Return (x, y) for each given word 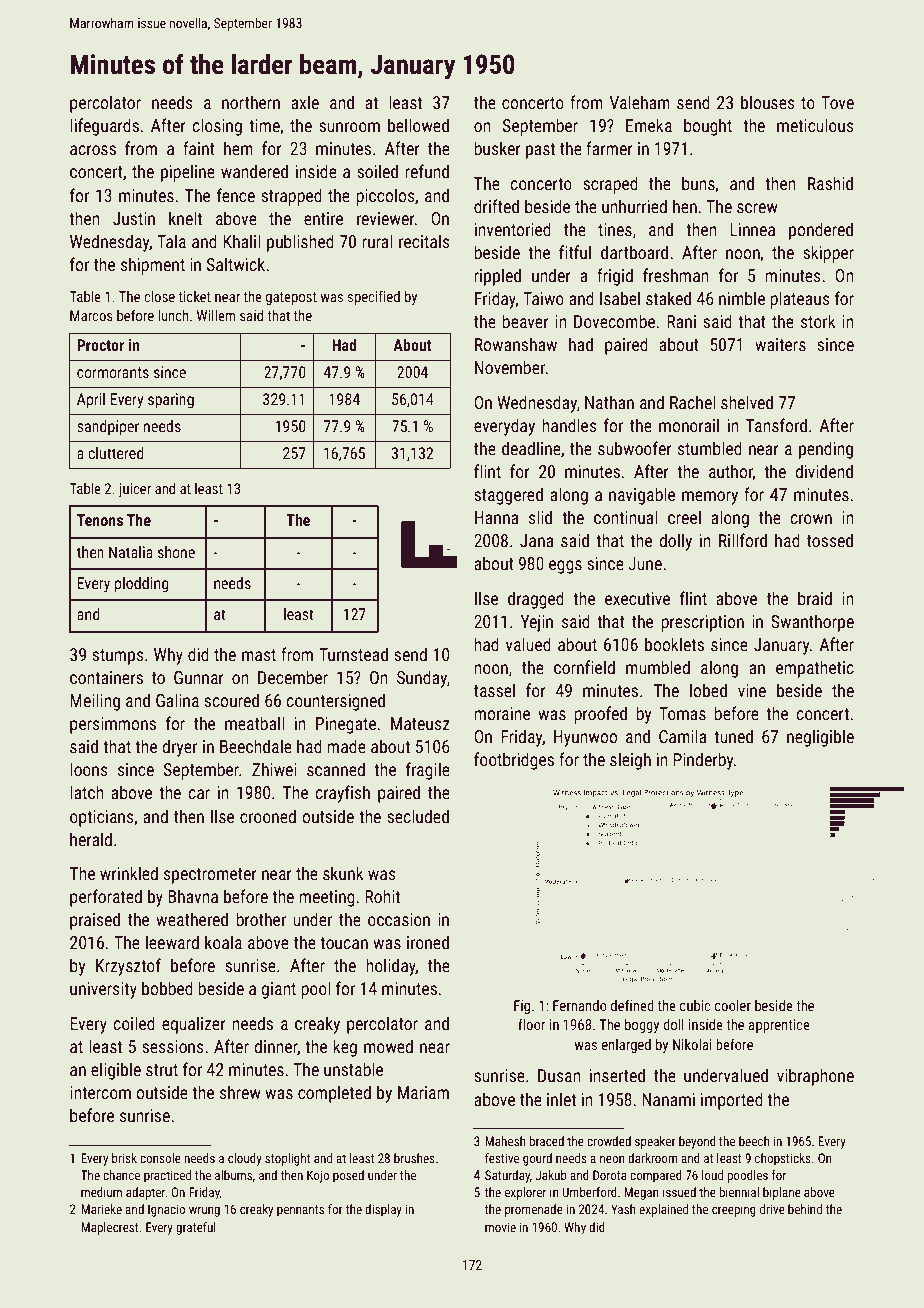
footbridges (514, 761)
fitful (575, 252)
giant (278, 990)
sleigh (630, 761)
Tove (837, 102)
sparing (171, 401)
